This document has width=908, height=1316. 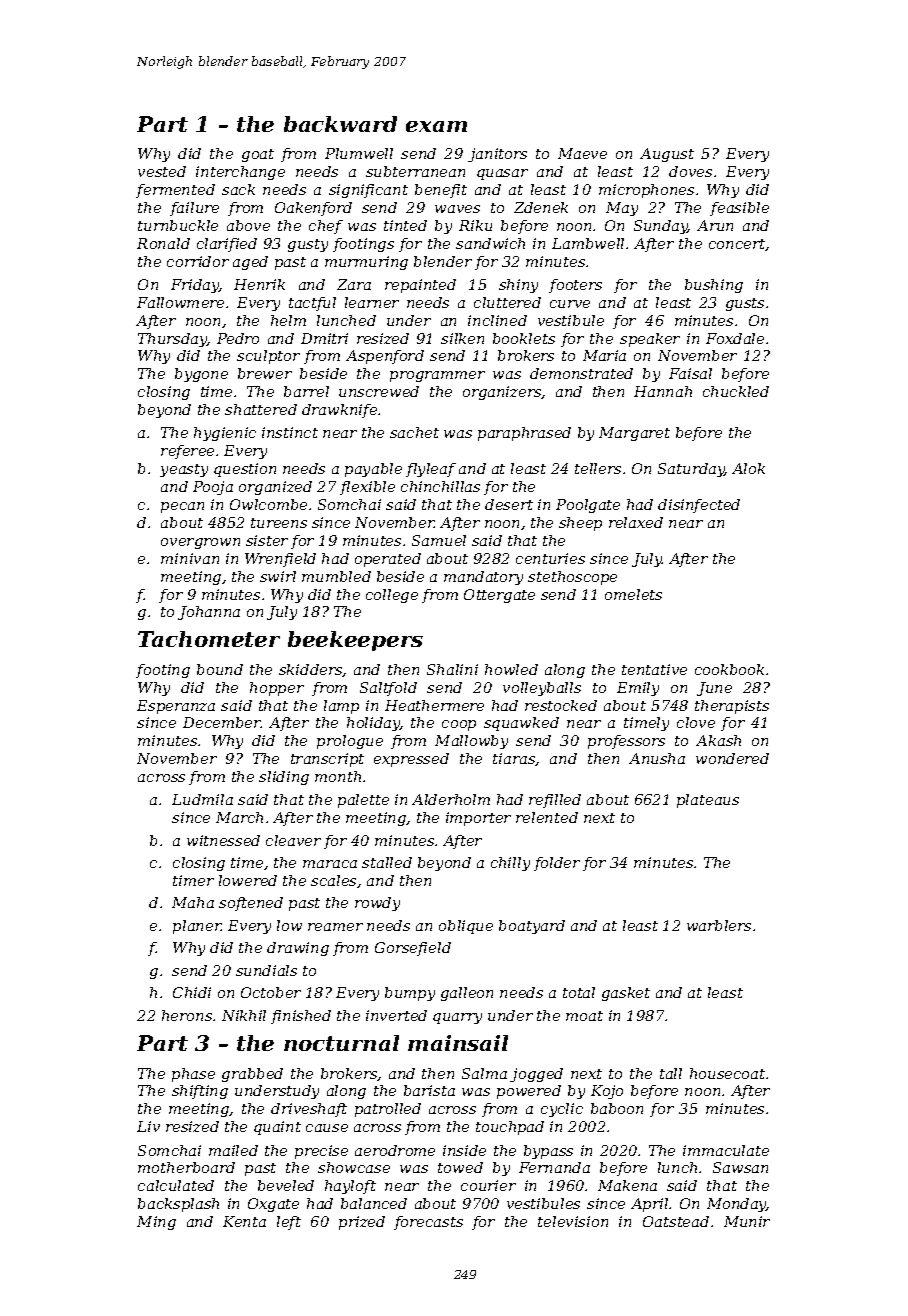 What do you see at coordinates (557, 864) in the document?
I see `folder` at bounding box center [557, 864].
